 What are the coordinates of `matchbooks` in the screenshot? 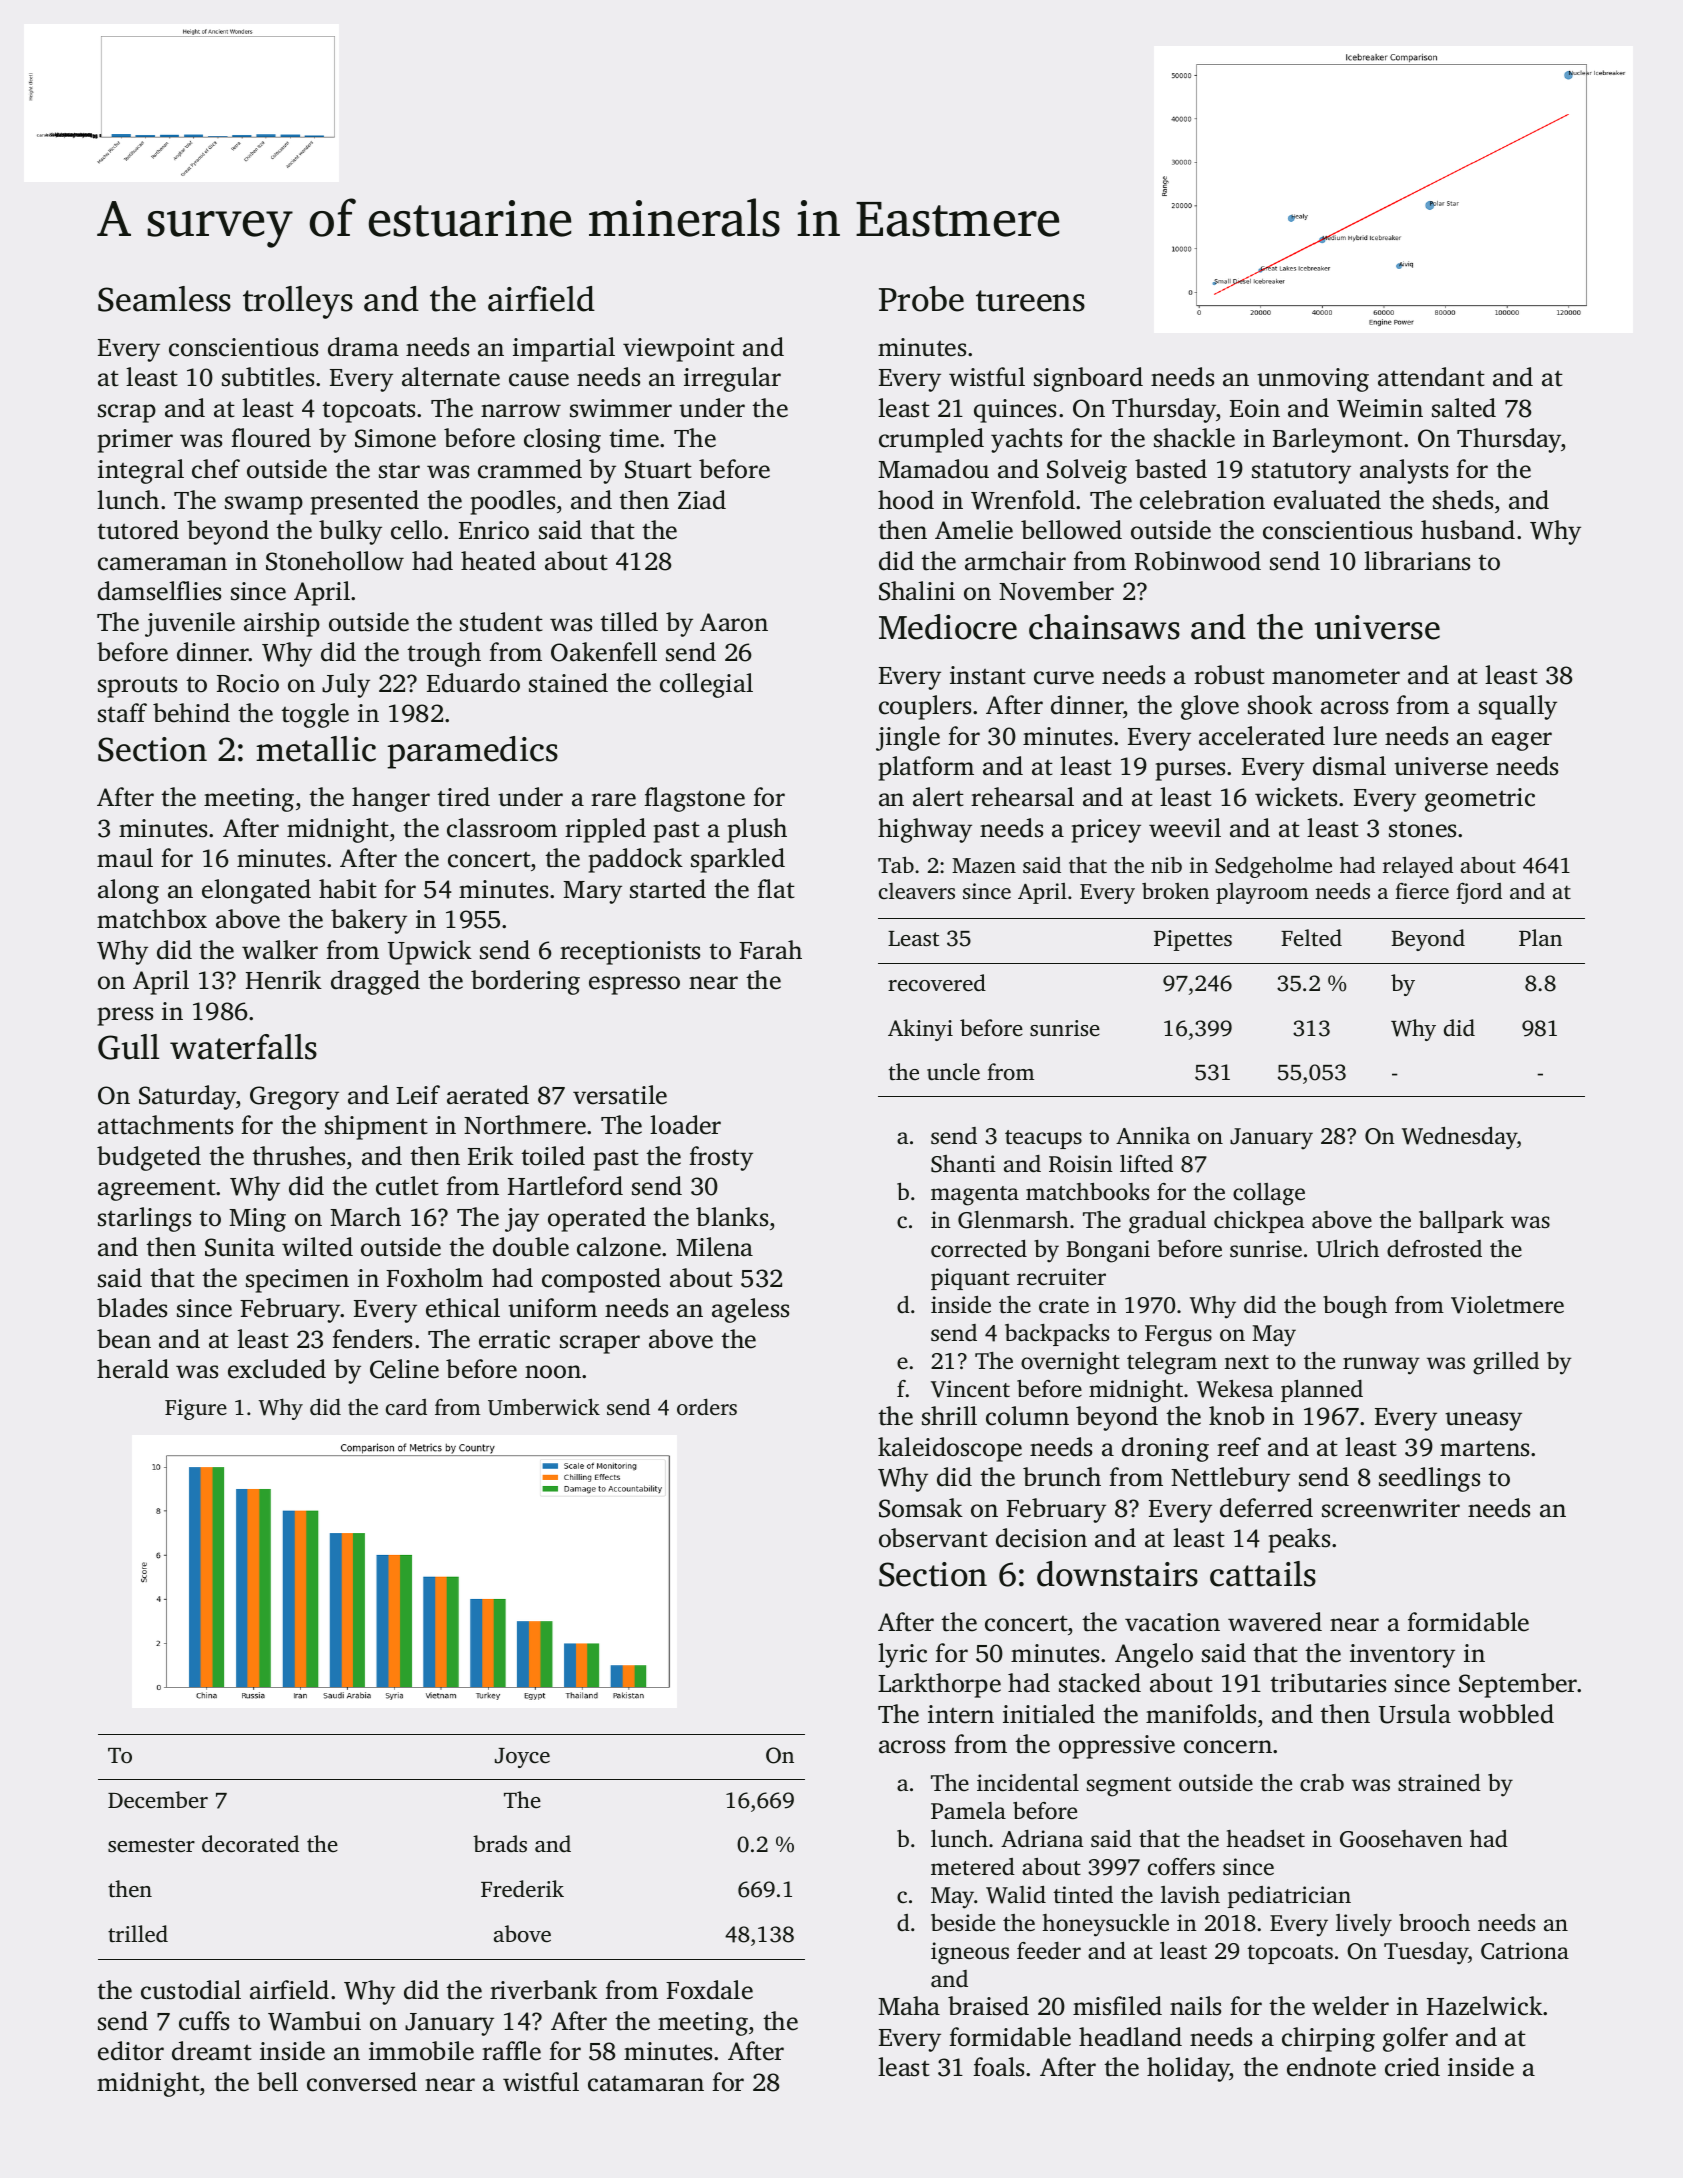 It's located at (1087, 1192).
